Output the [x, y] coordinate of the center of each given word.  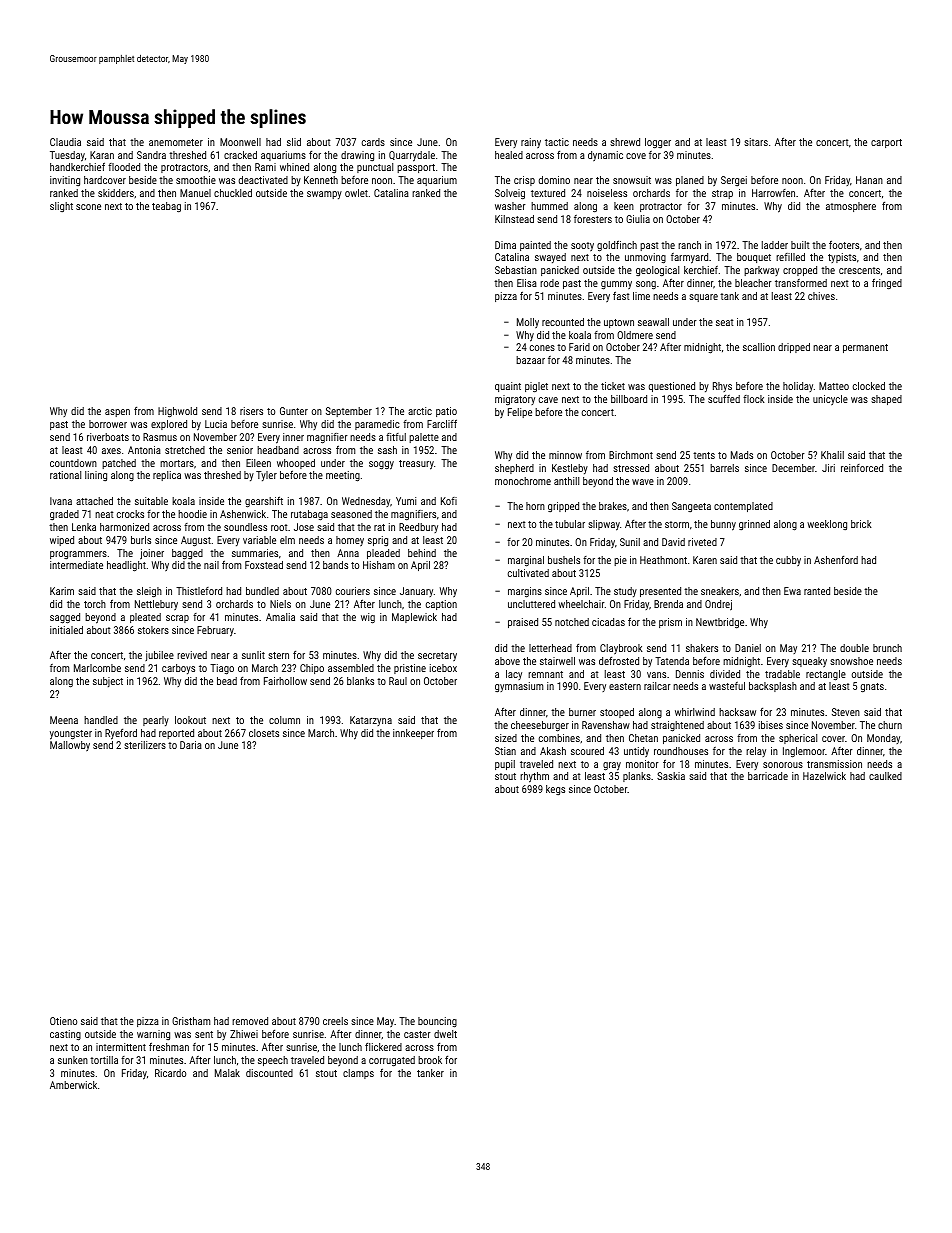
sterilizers [145, 745]
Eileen [258, 463]
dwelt [445, 1034]
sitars [756, 142]
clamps [358, 1074]
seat [724, 322]
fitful [396, 437]
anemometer [176, 142]
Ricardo [170, 1073]
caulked [885, 776]
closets [264, 733]
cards [373, 142]
